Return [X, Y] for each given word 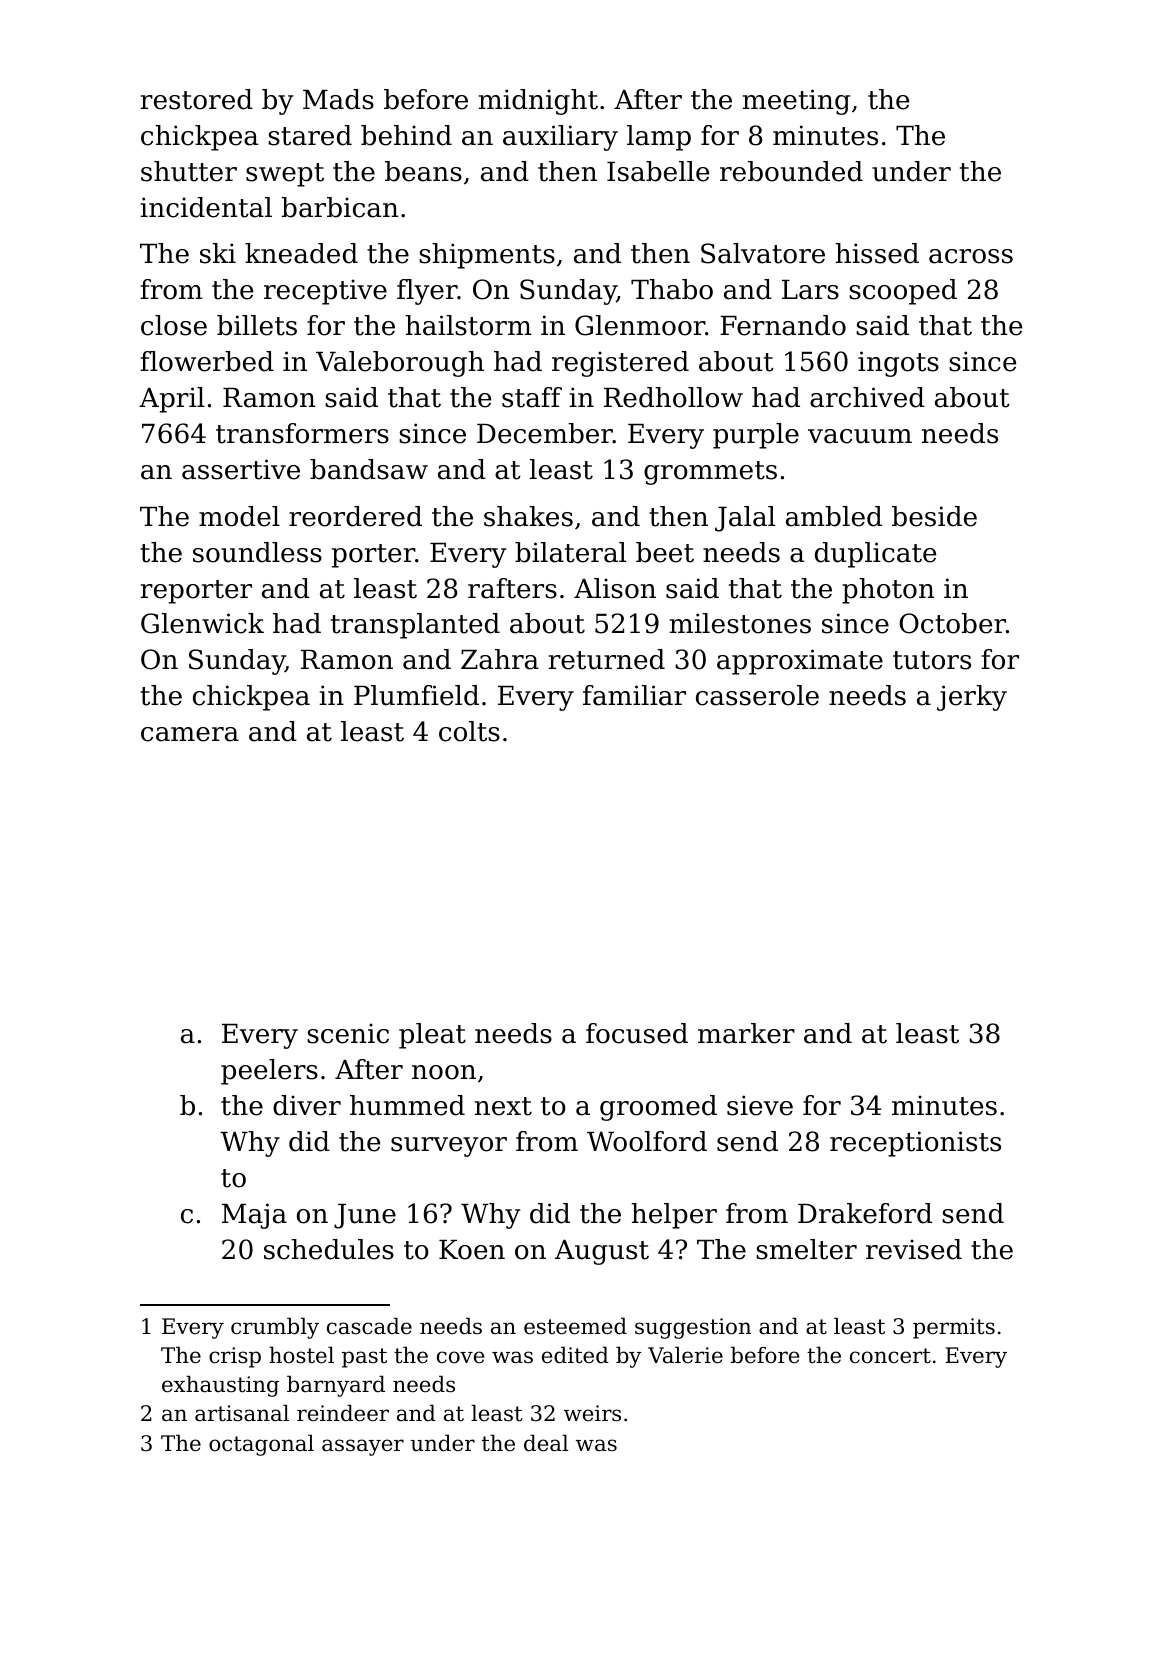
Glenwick [202, 623]
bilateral [570, 552]
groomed [658, 1108]
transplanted [415, 626]
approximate [800, 662]
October [952, 623]
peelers [269, 1072]
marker [746, 1033]
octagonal [261, 1445]
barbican [340, 207]
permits [954, 1328]
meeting [796, 102]
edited [575, 1355]
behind [406, 135]
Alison [615, 588]
